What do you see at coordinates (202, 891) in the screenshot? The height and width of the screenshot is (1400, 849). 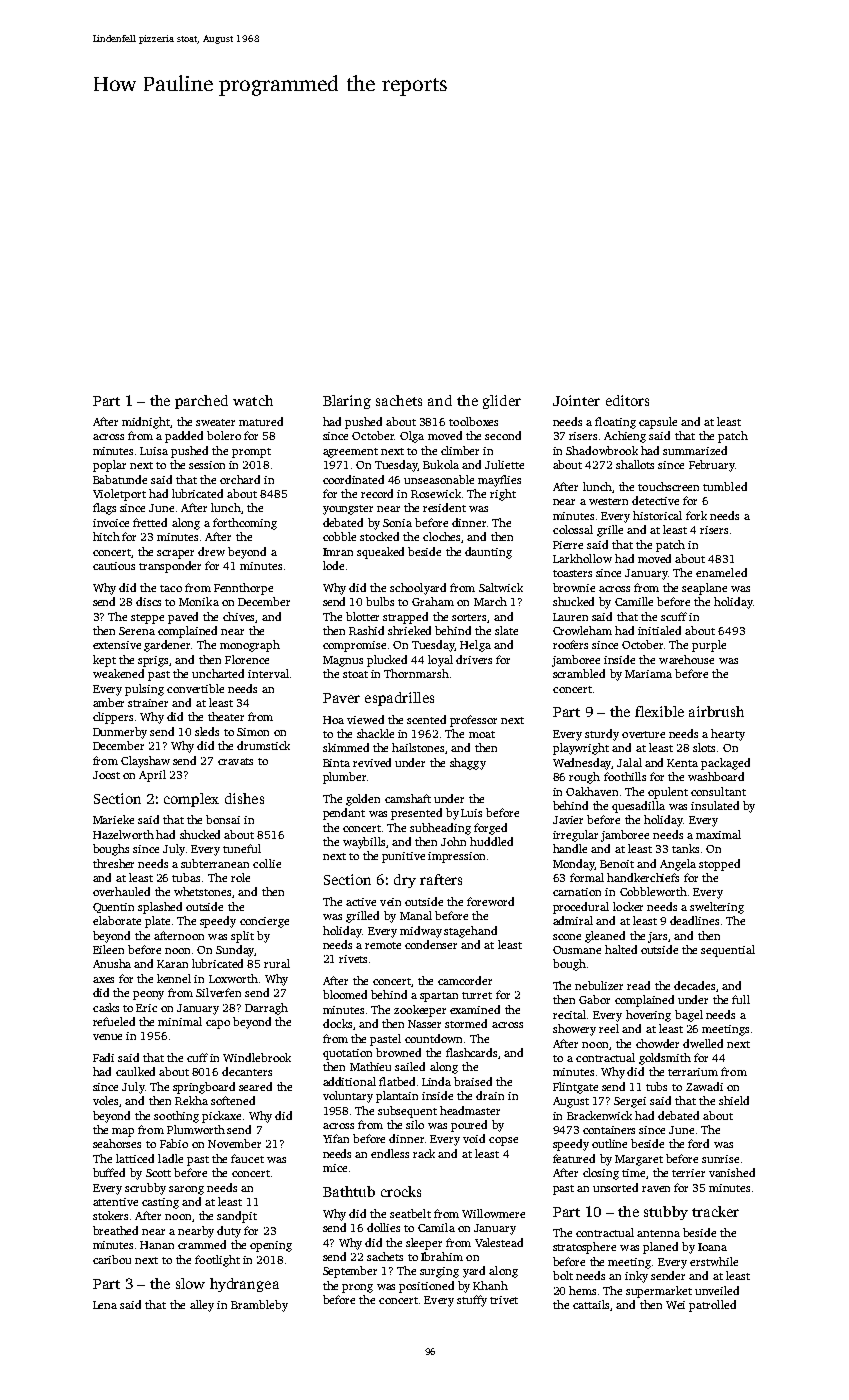 I see `whetstones` at bounding box center [202, 891].
